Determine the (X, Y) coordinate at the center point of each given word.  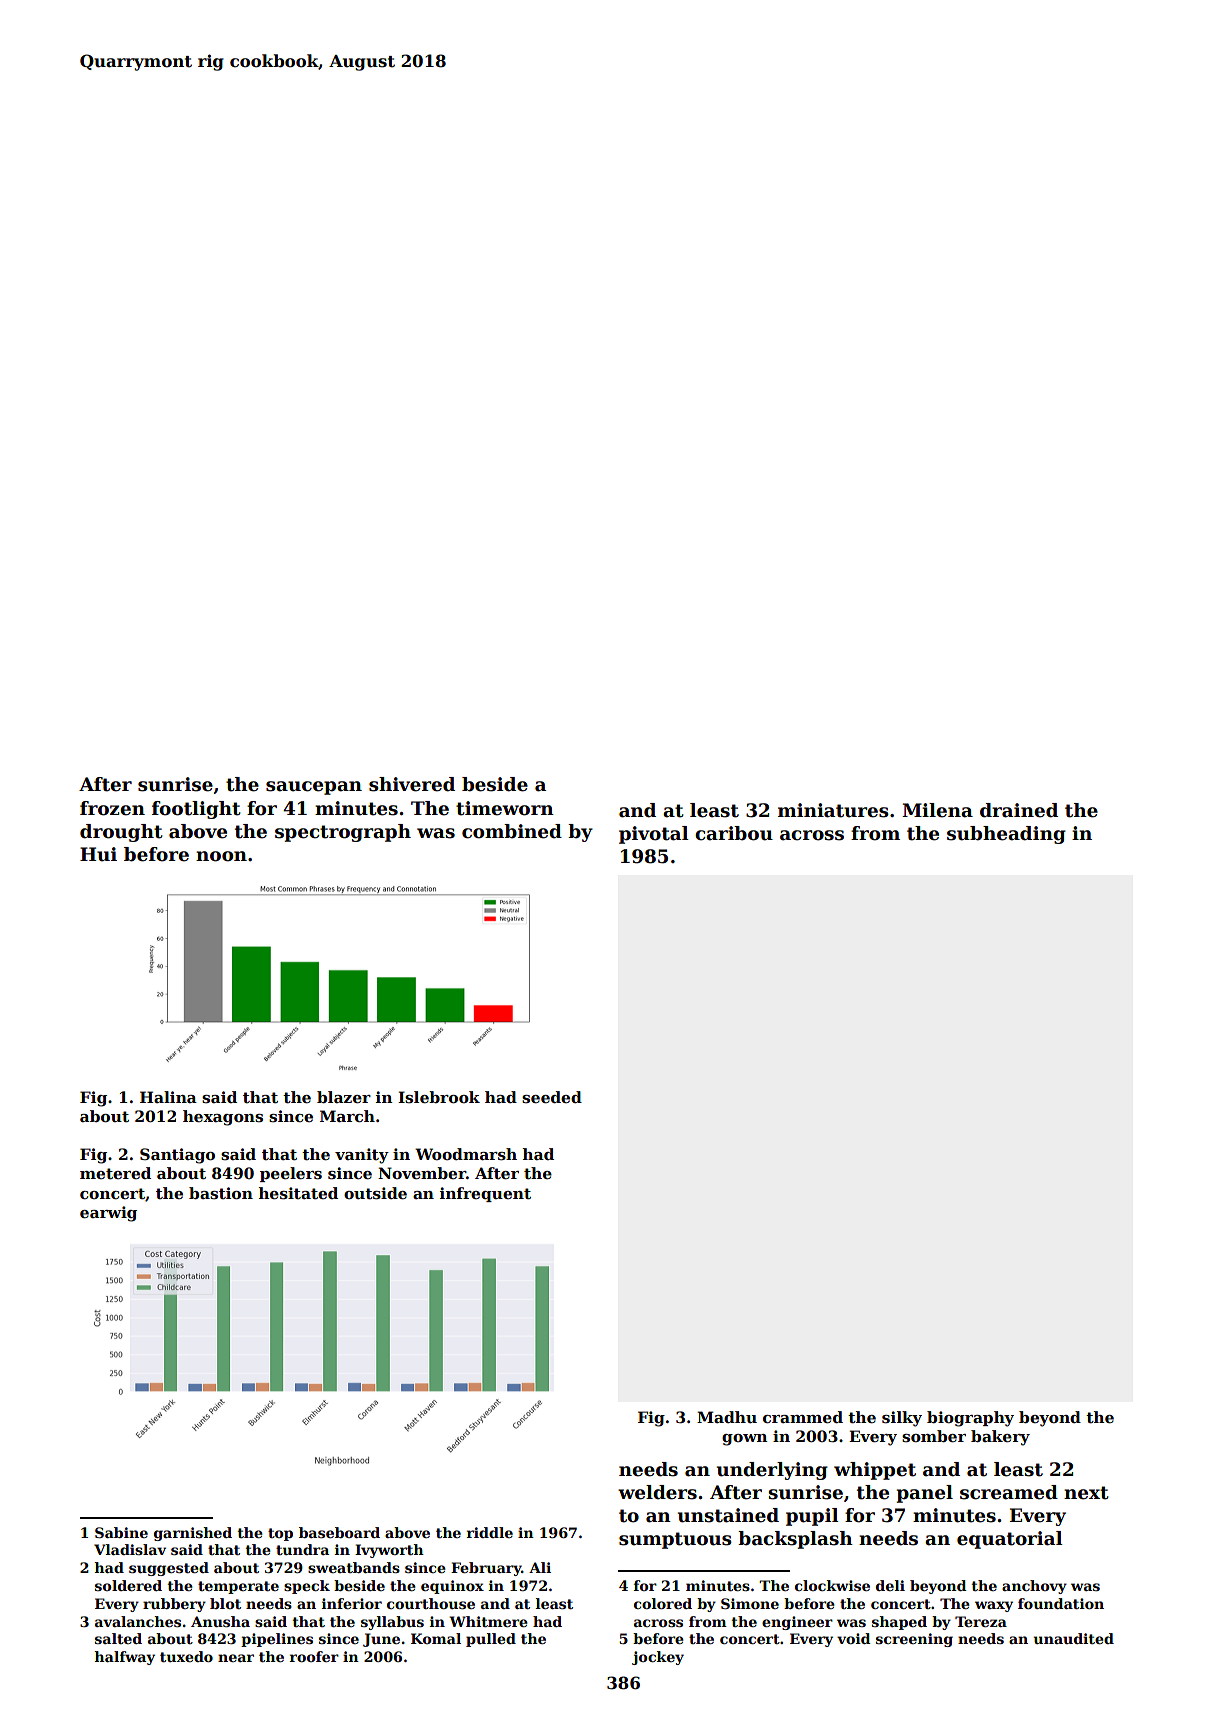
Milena (937, 810)
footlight (196, 810)
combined (512, 831)
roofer (314, 1656)
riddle (490, 1532)
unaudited (1074, 1638)
